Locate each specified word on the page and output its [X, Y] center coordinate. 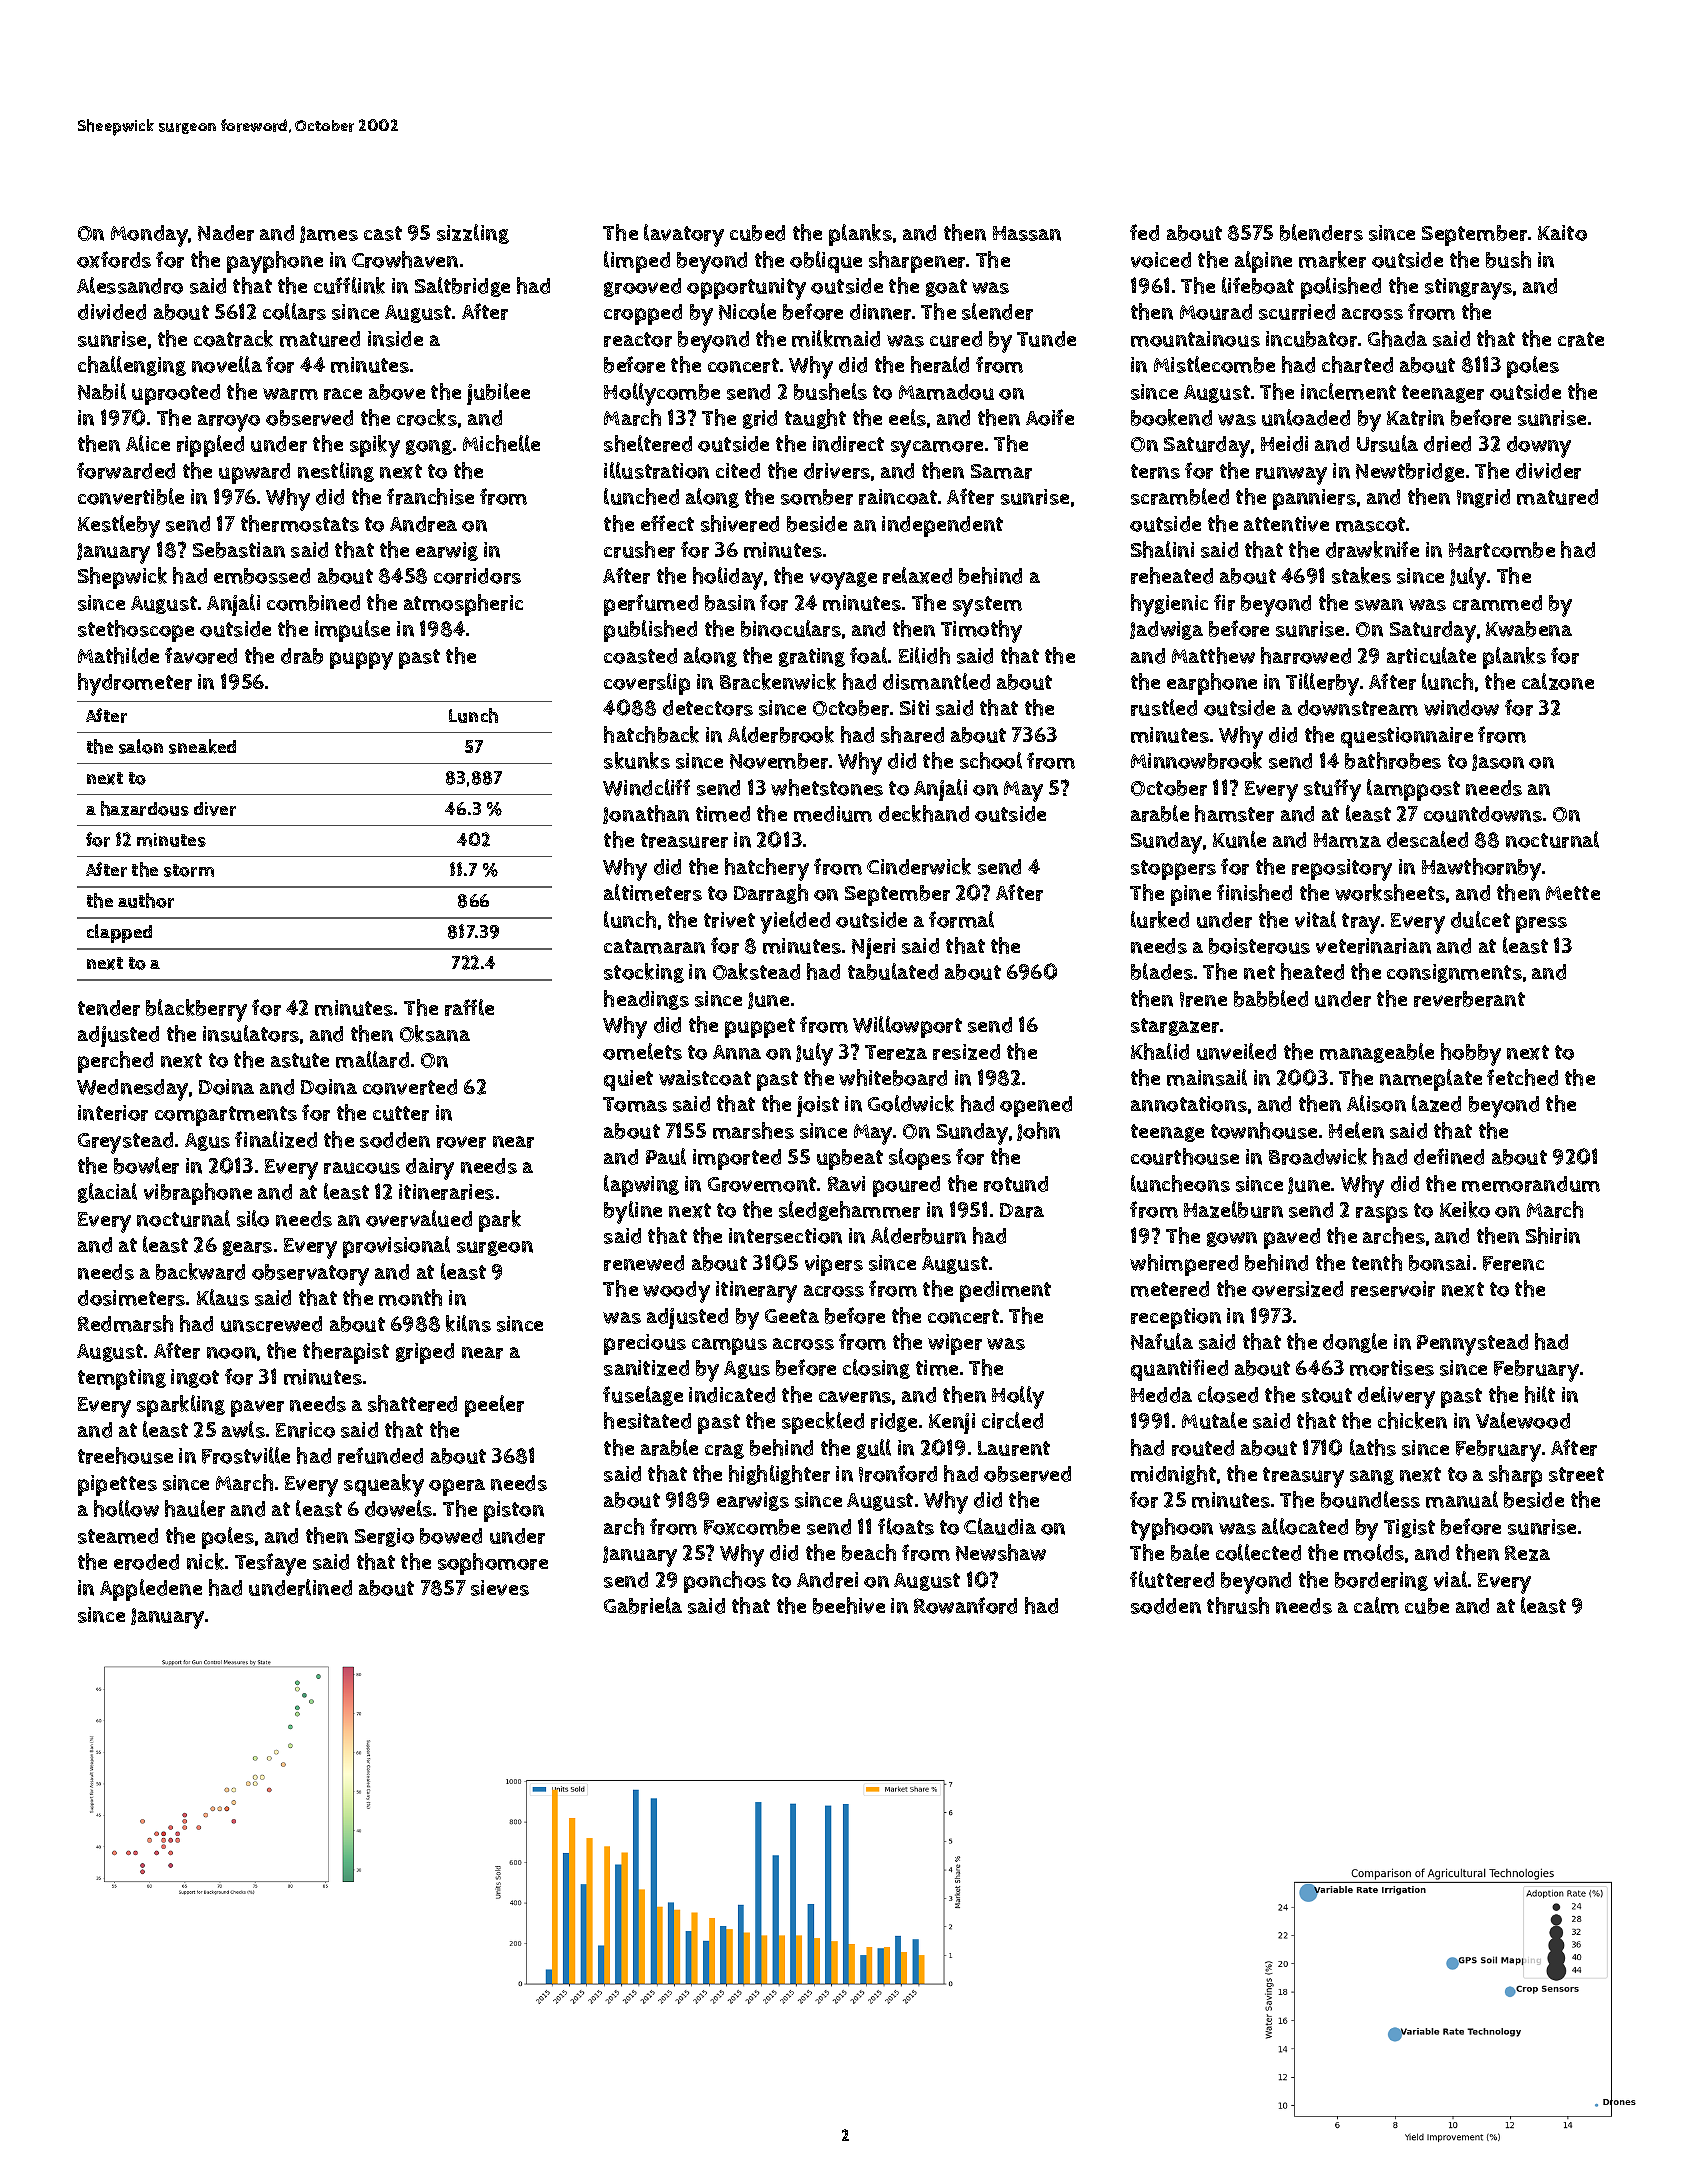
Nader [226, 233]
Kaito [1562, 233]
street [1576, 1474]
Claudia [1000, 1526]
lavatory [684, 235]
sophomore [493, 1564]
